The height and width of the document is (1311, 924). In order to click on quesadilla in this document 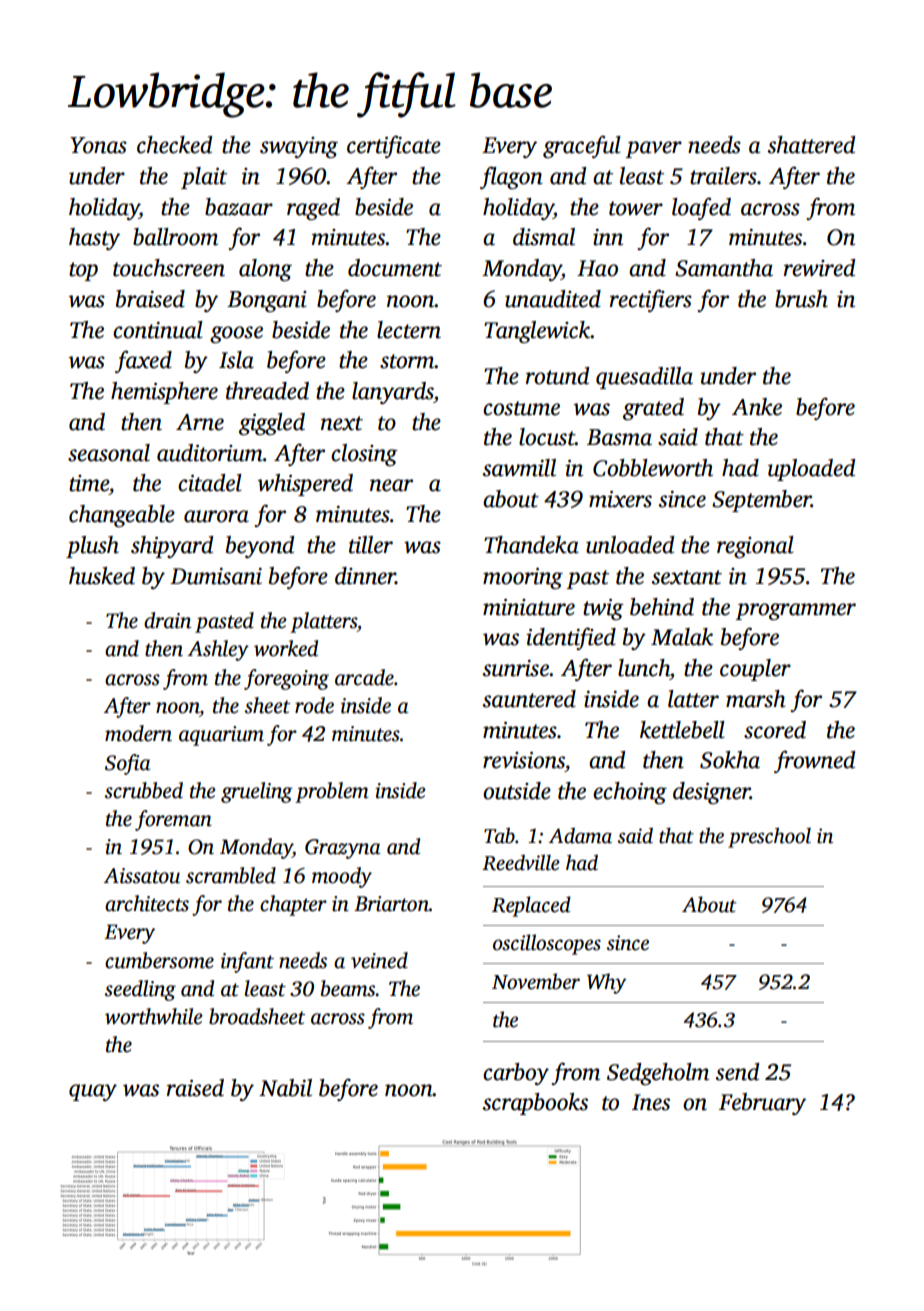, I will do `click(644, 378)`.
